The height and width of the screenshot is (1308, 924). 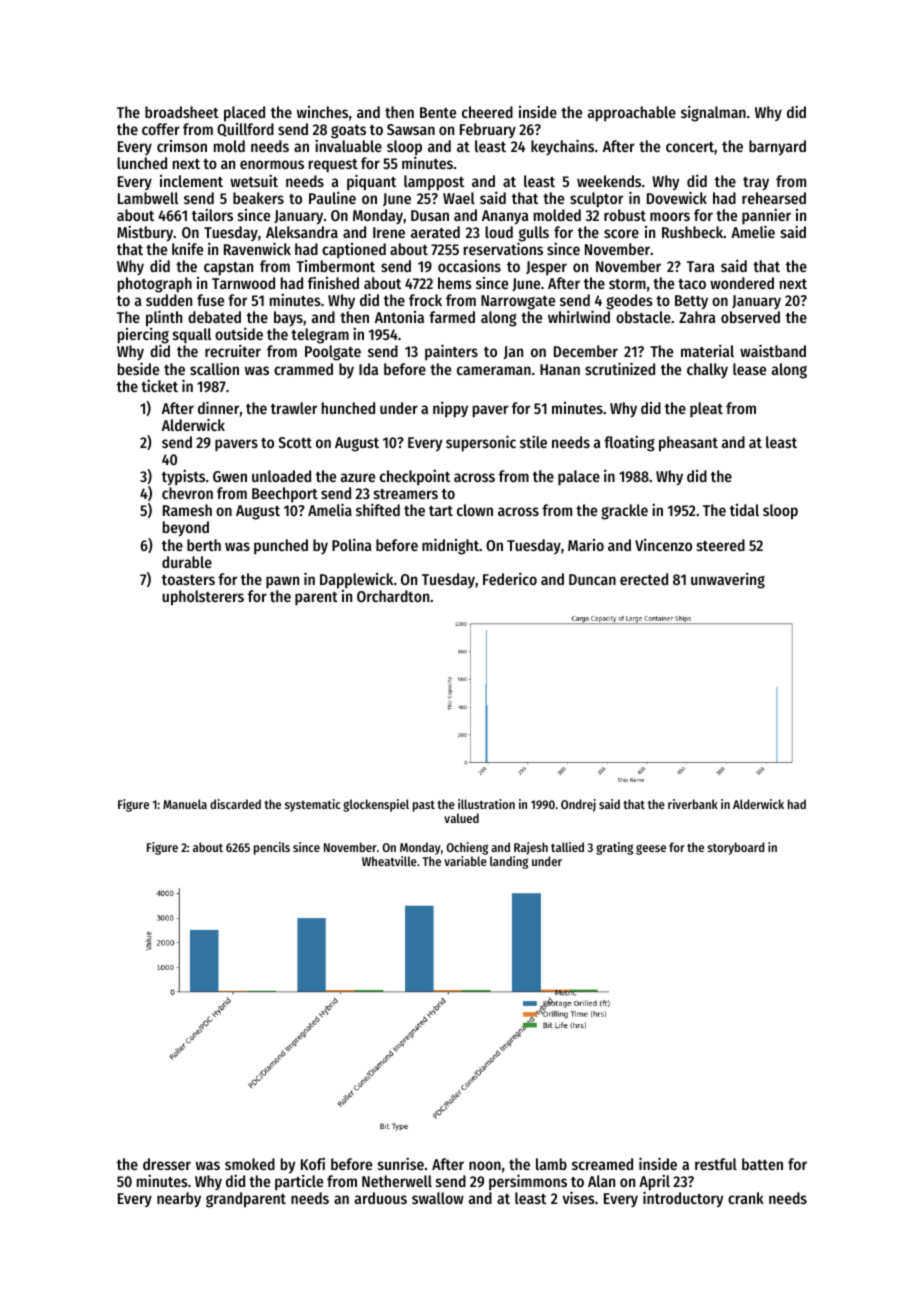 I want to click on screamed, so click(x=602, y=1164).
